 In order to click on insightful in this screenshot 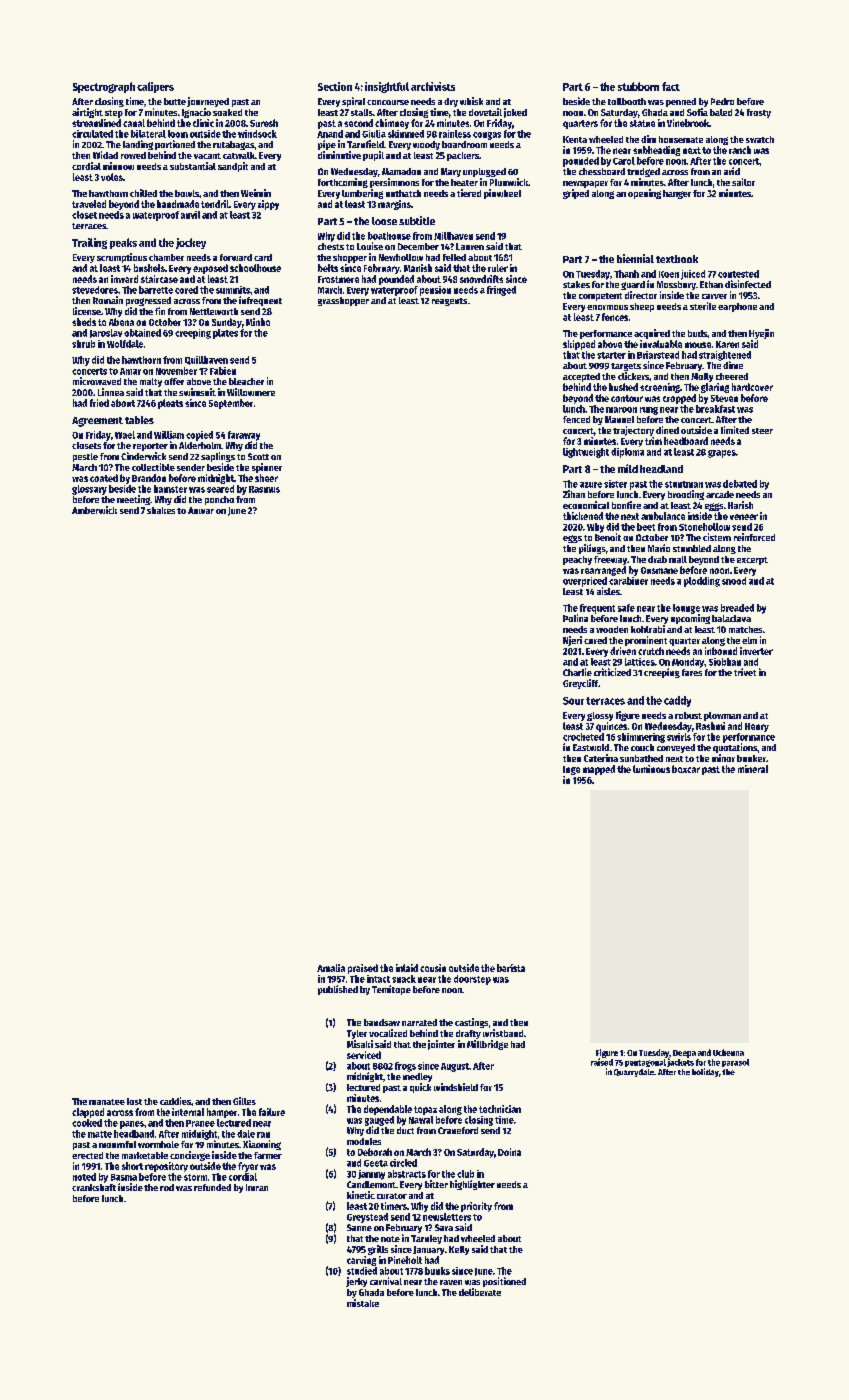, I will do `click(387, 87)`.
